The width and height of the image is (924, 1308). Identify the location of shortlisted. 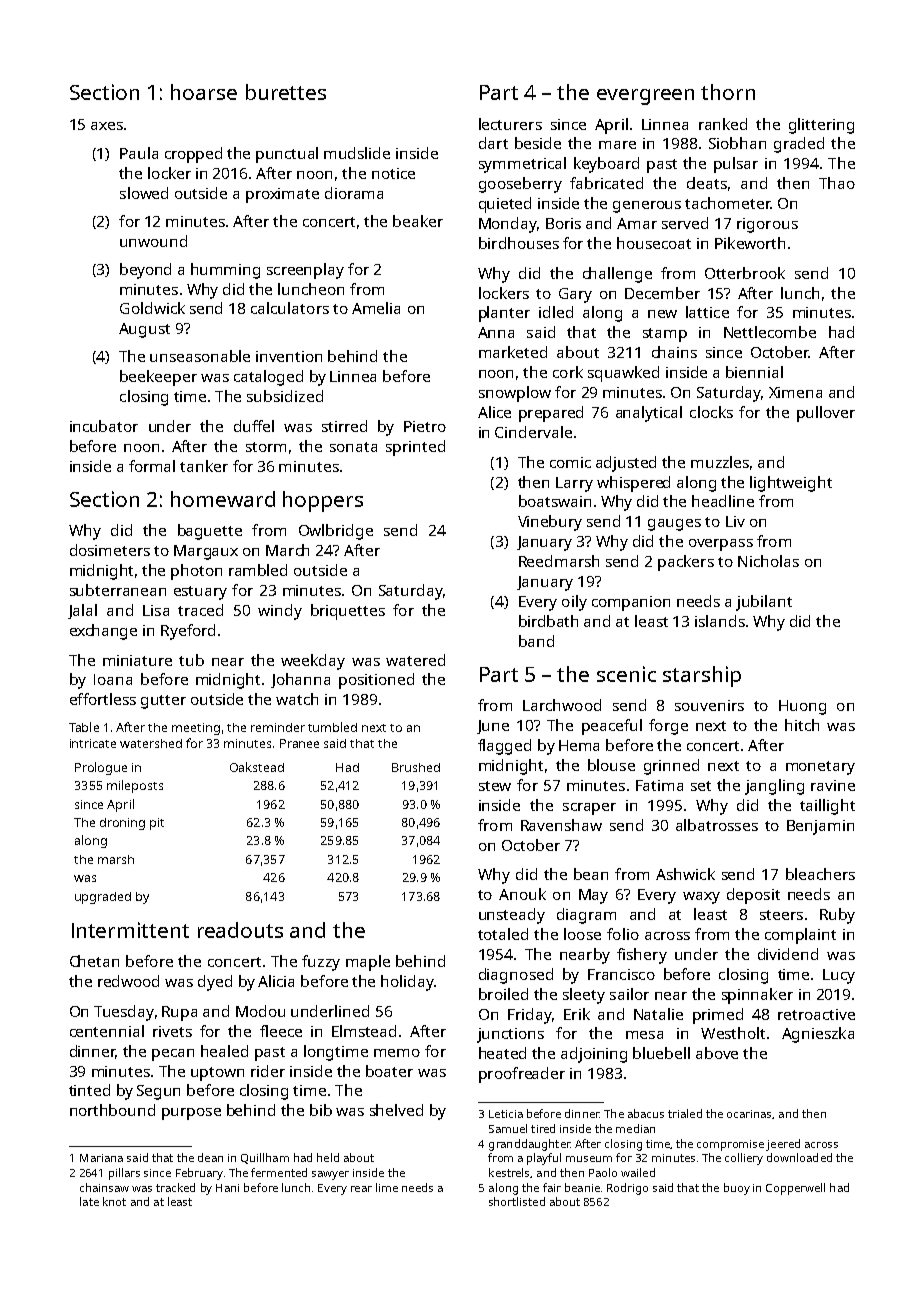
(517, 1201).
